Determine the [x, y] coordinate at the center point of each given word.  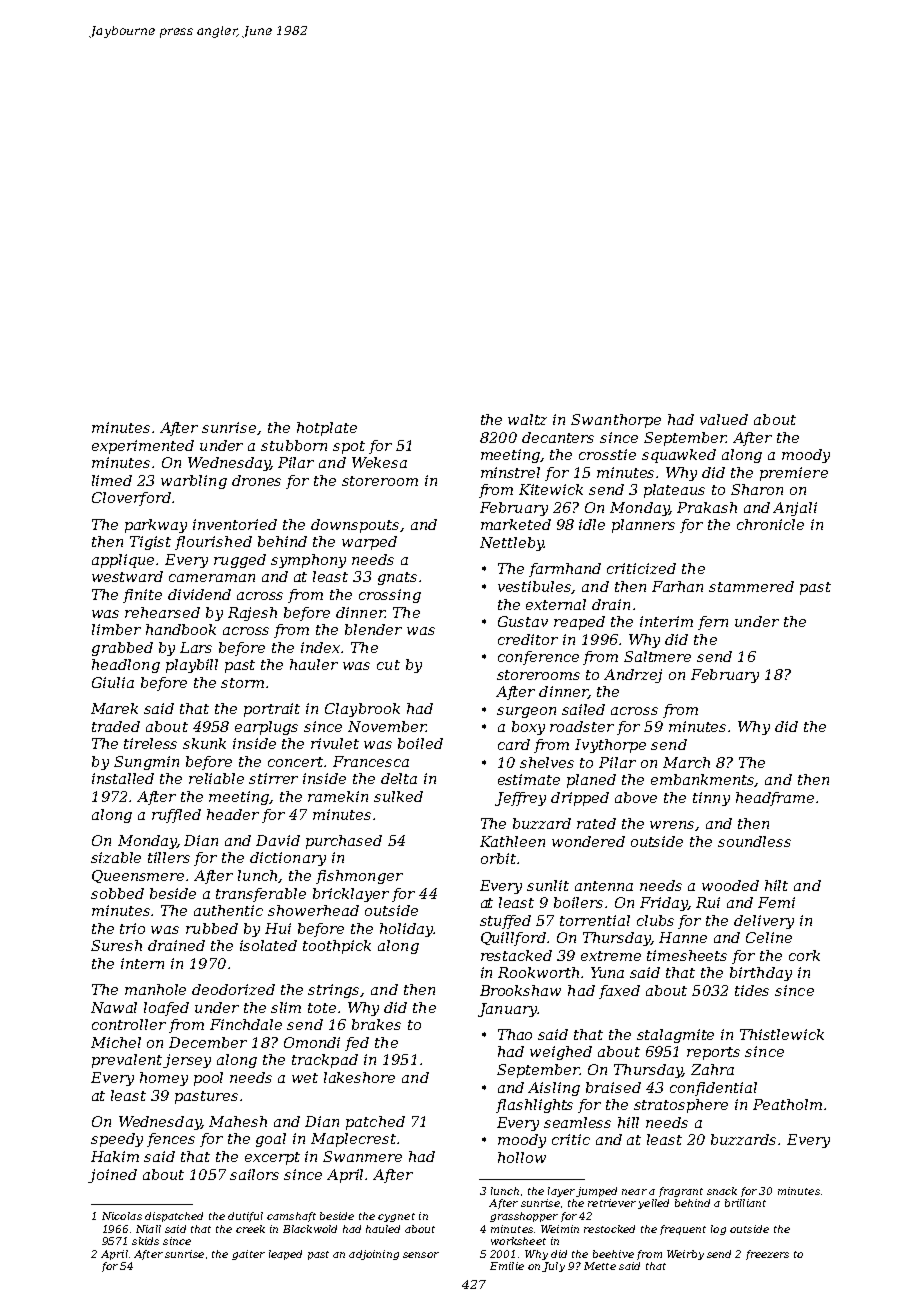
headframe [775, 799]
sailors [254, 1174]
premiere [794, 474]
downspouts [356, 526]
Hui [278, 928]
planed [591, 781]
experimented [143, 447]
